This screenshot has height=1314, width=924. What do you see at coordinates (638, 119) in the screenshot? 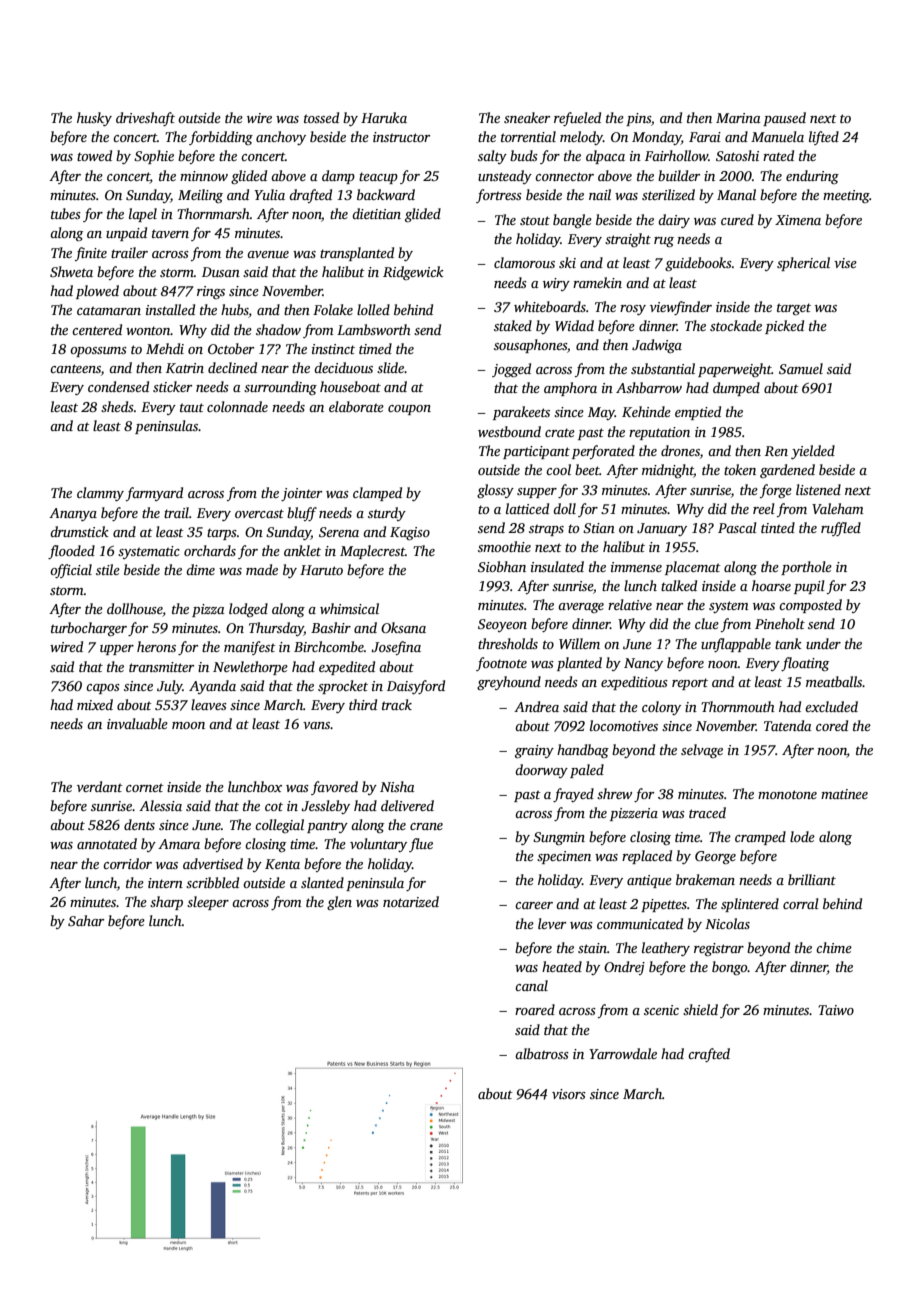
I see `pins` at bounding box center [638, 119].
